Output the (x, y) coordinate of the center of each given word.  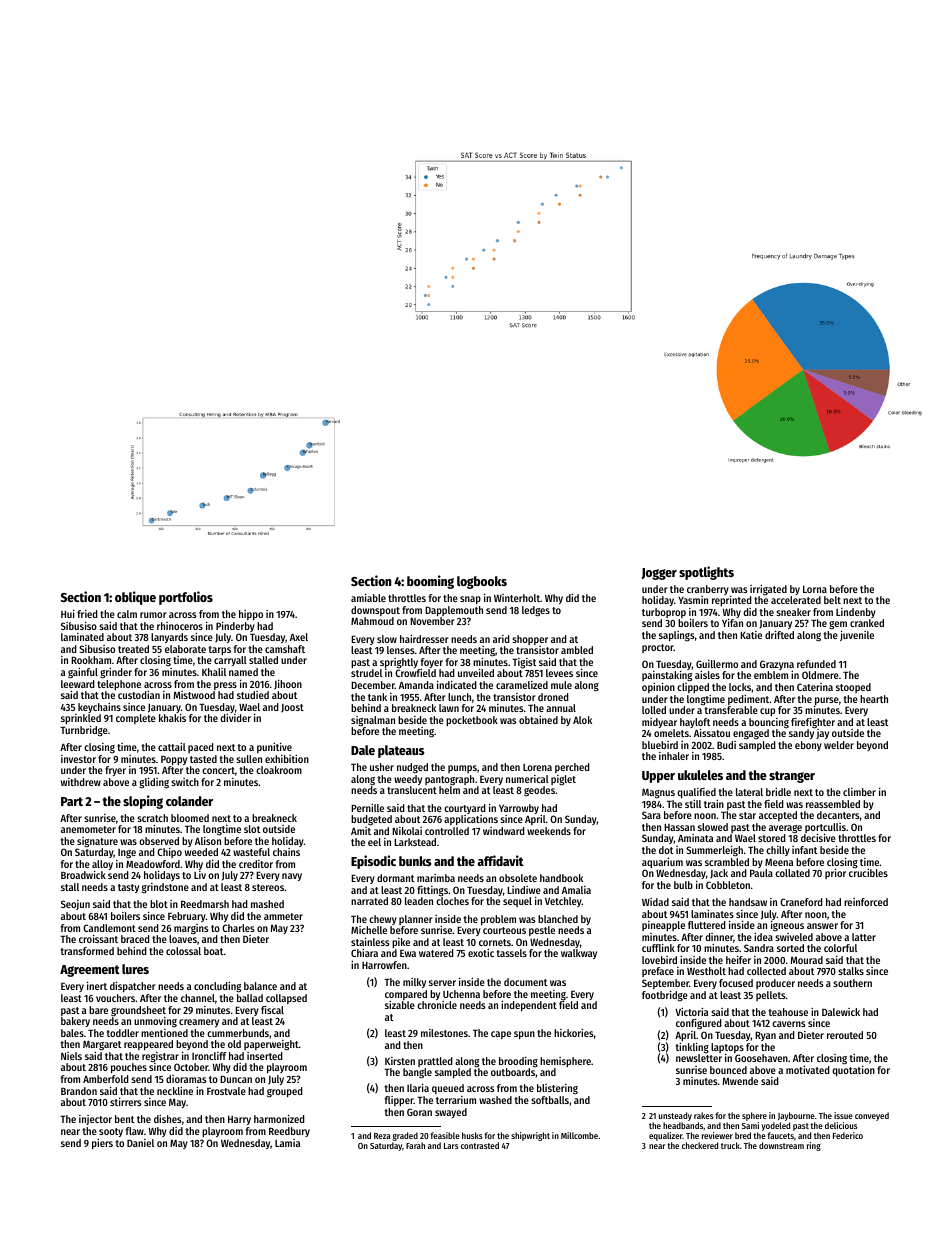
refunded (816, 664)
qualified (696, 793)
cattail (172, 747)
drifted (779, 635)
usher (382, 767)
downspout (375, 611)
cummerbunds (238, 1033)
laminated (82, 637)
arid (501, 639)
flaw (135, 1131)
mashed (267, 904)
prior (835, 873)
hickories (574, 1033)
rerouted (845, 1035)
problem (498, 920)
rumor (153, 615)
